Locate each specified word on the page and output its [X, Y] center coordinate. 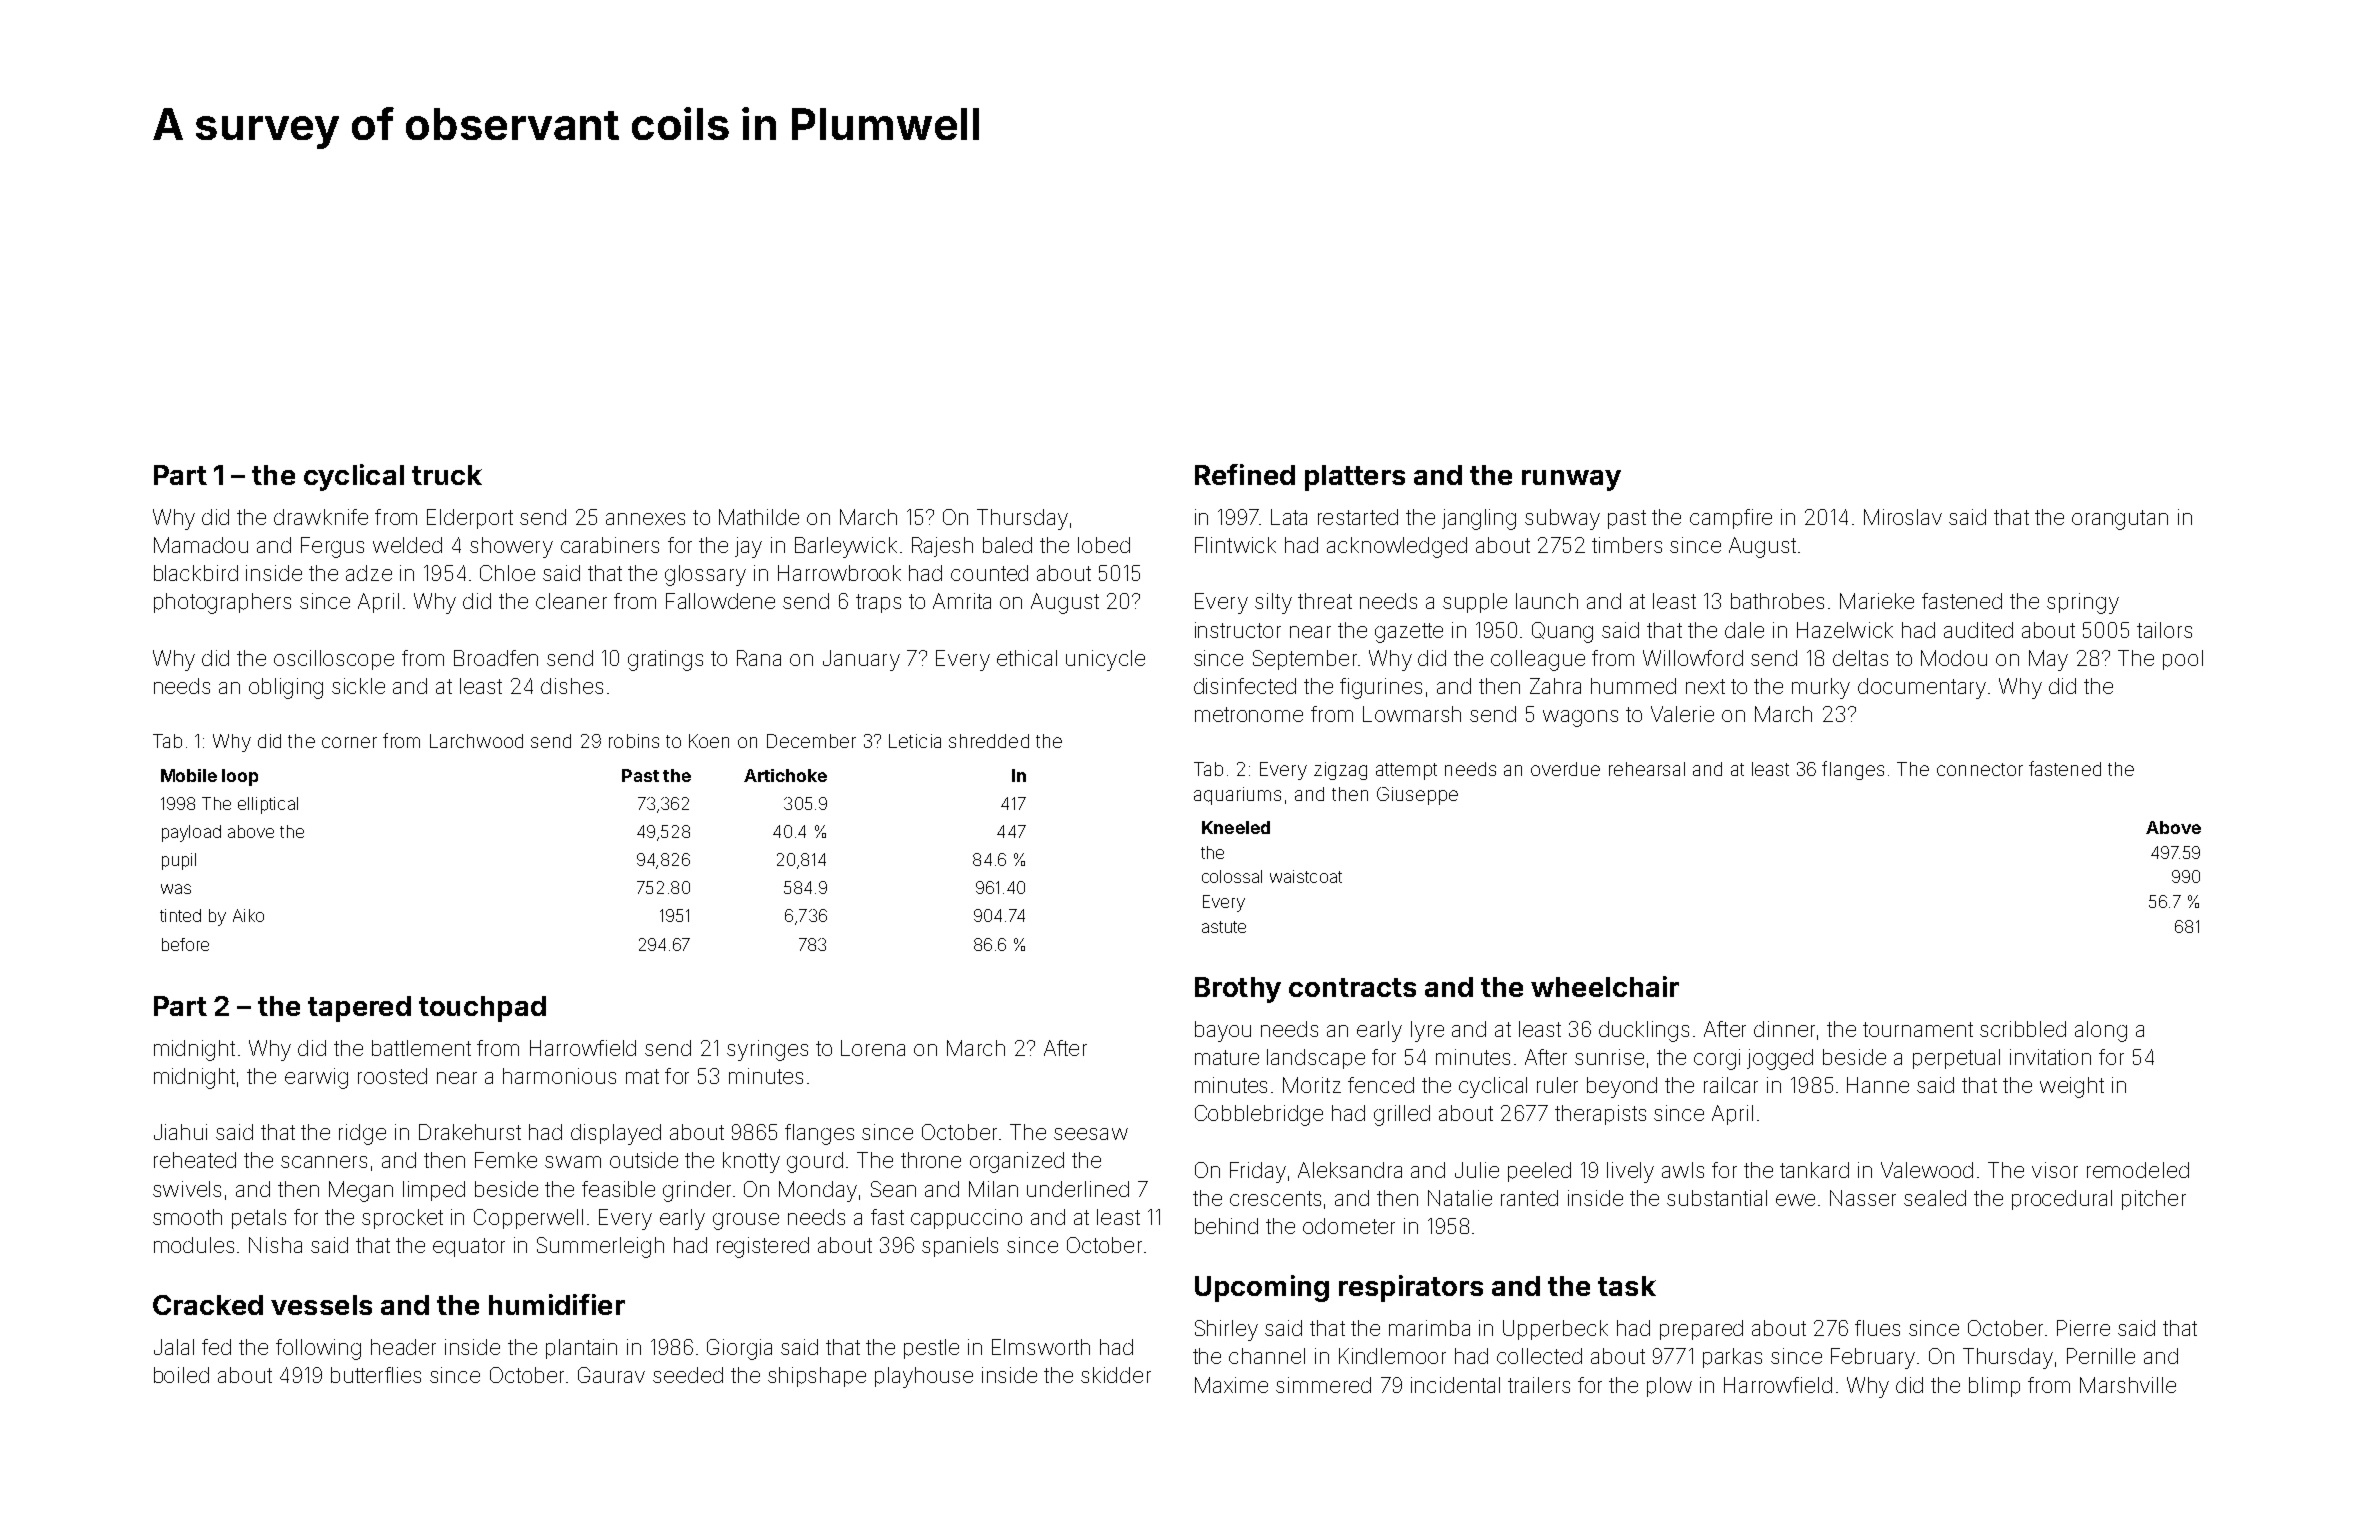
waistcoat [1306, 876]
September [1305, 660]
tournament [1918, 1029]
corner [349, 742]
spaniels [960, 1247]
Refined [1245, 474]
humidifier [557, 1304]
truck [447, 475]
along [2101, 1031]
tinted [180, 915]
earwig [316, 1078]
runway [1571, 480]
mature [1227, 1057]
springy [2083, 603]
